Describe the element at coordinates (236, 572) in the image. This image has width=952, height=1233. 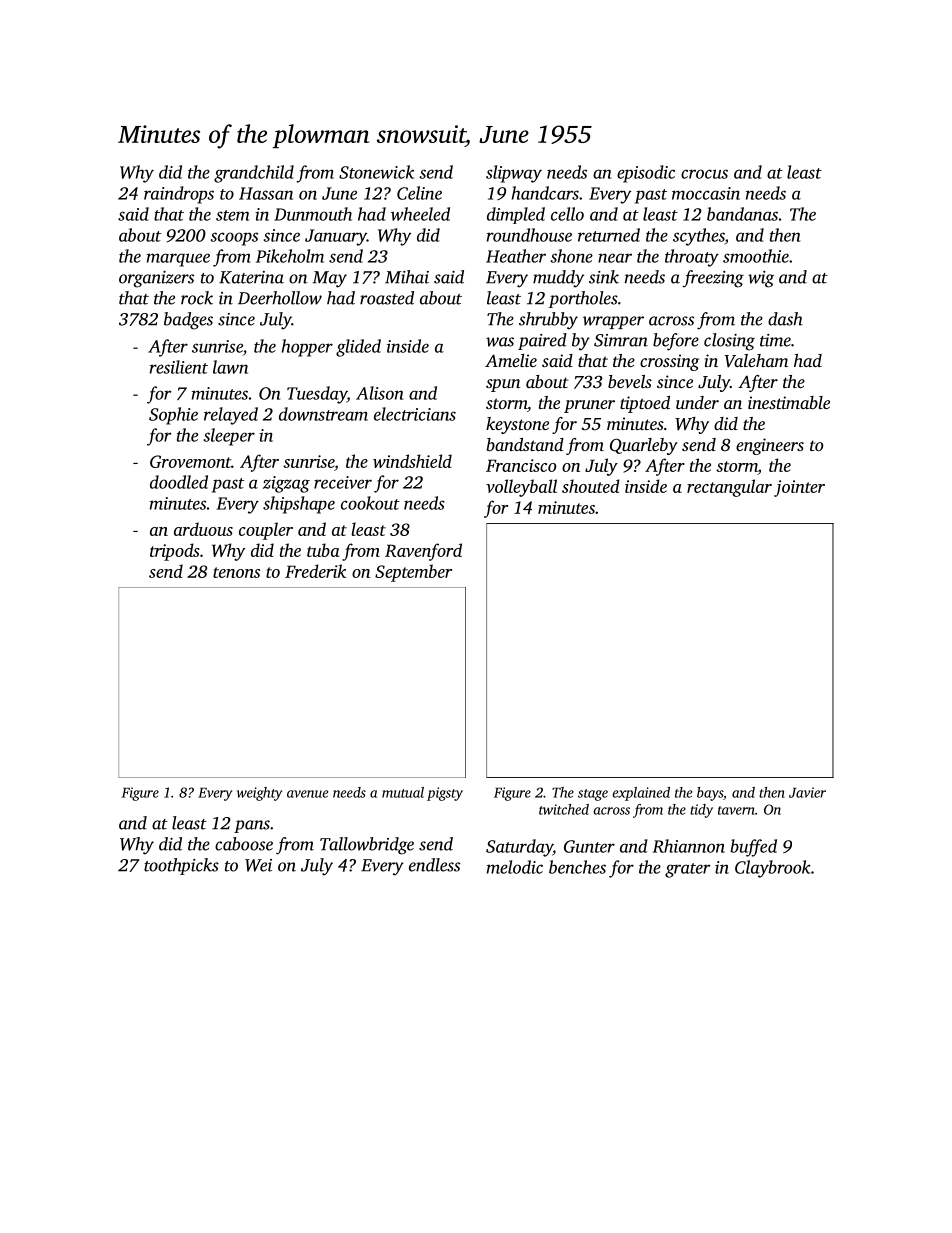
I see `tenons` at that location.
